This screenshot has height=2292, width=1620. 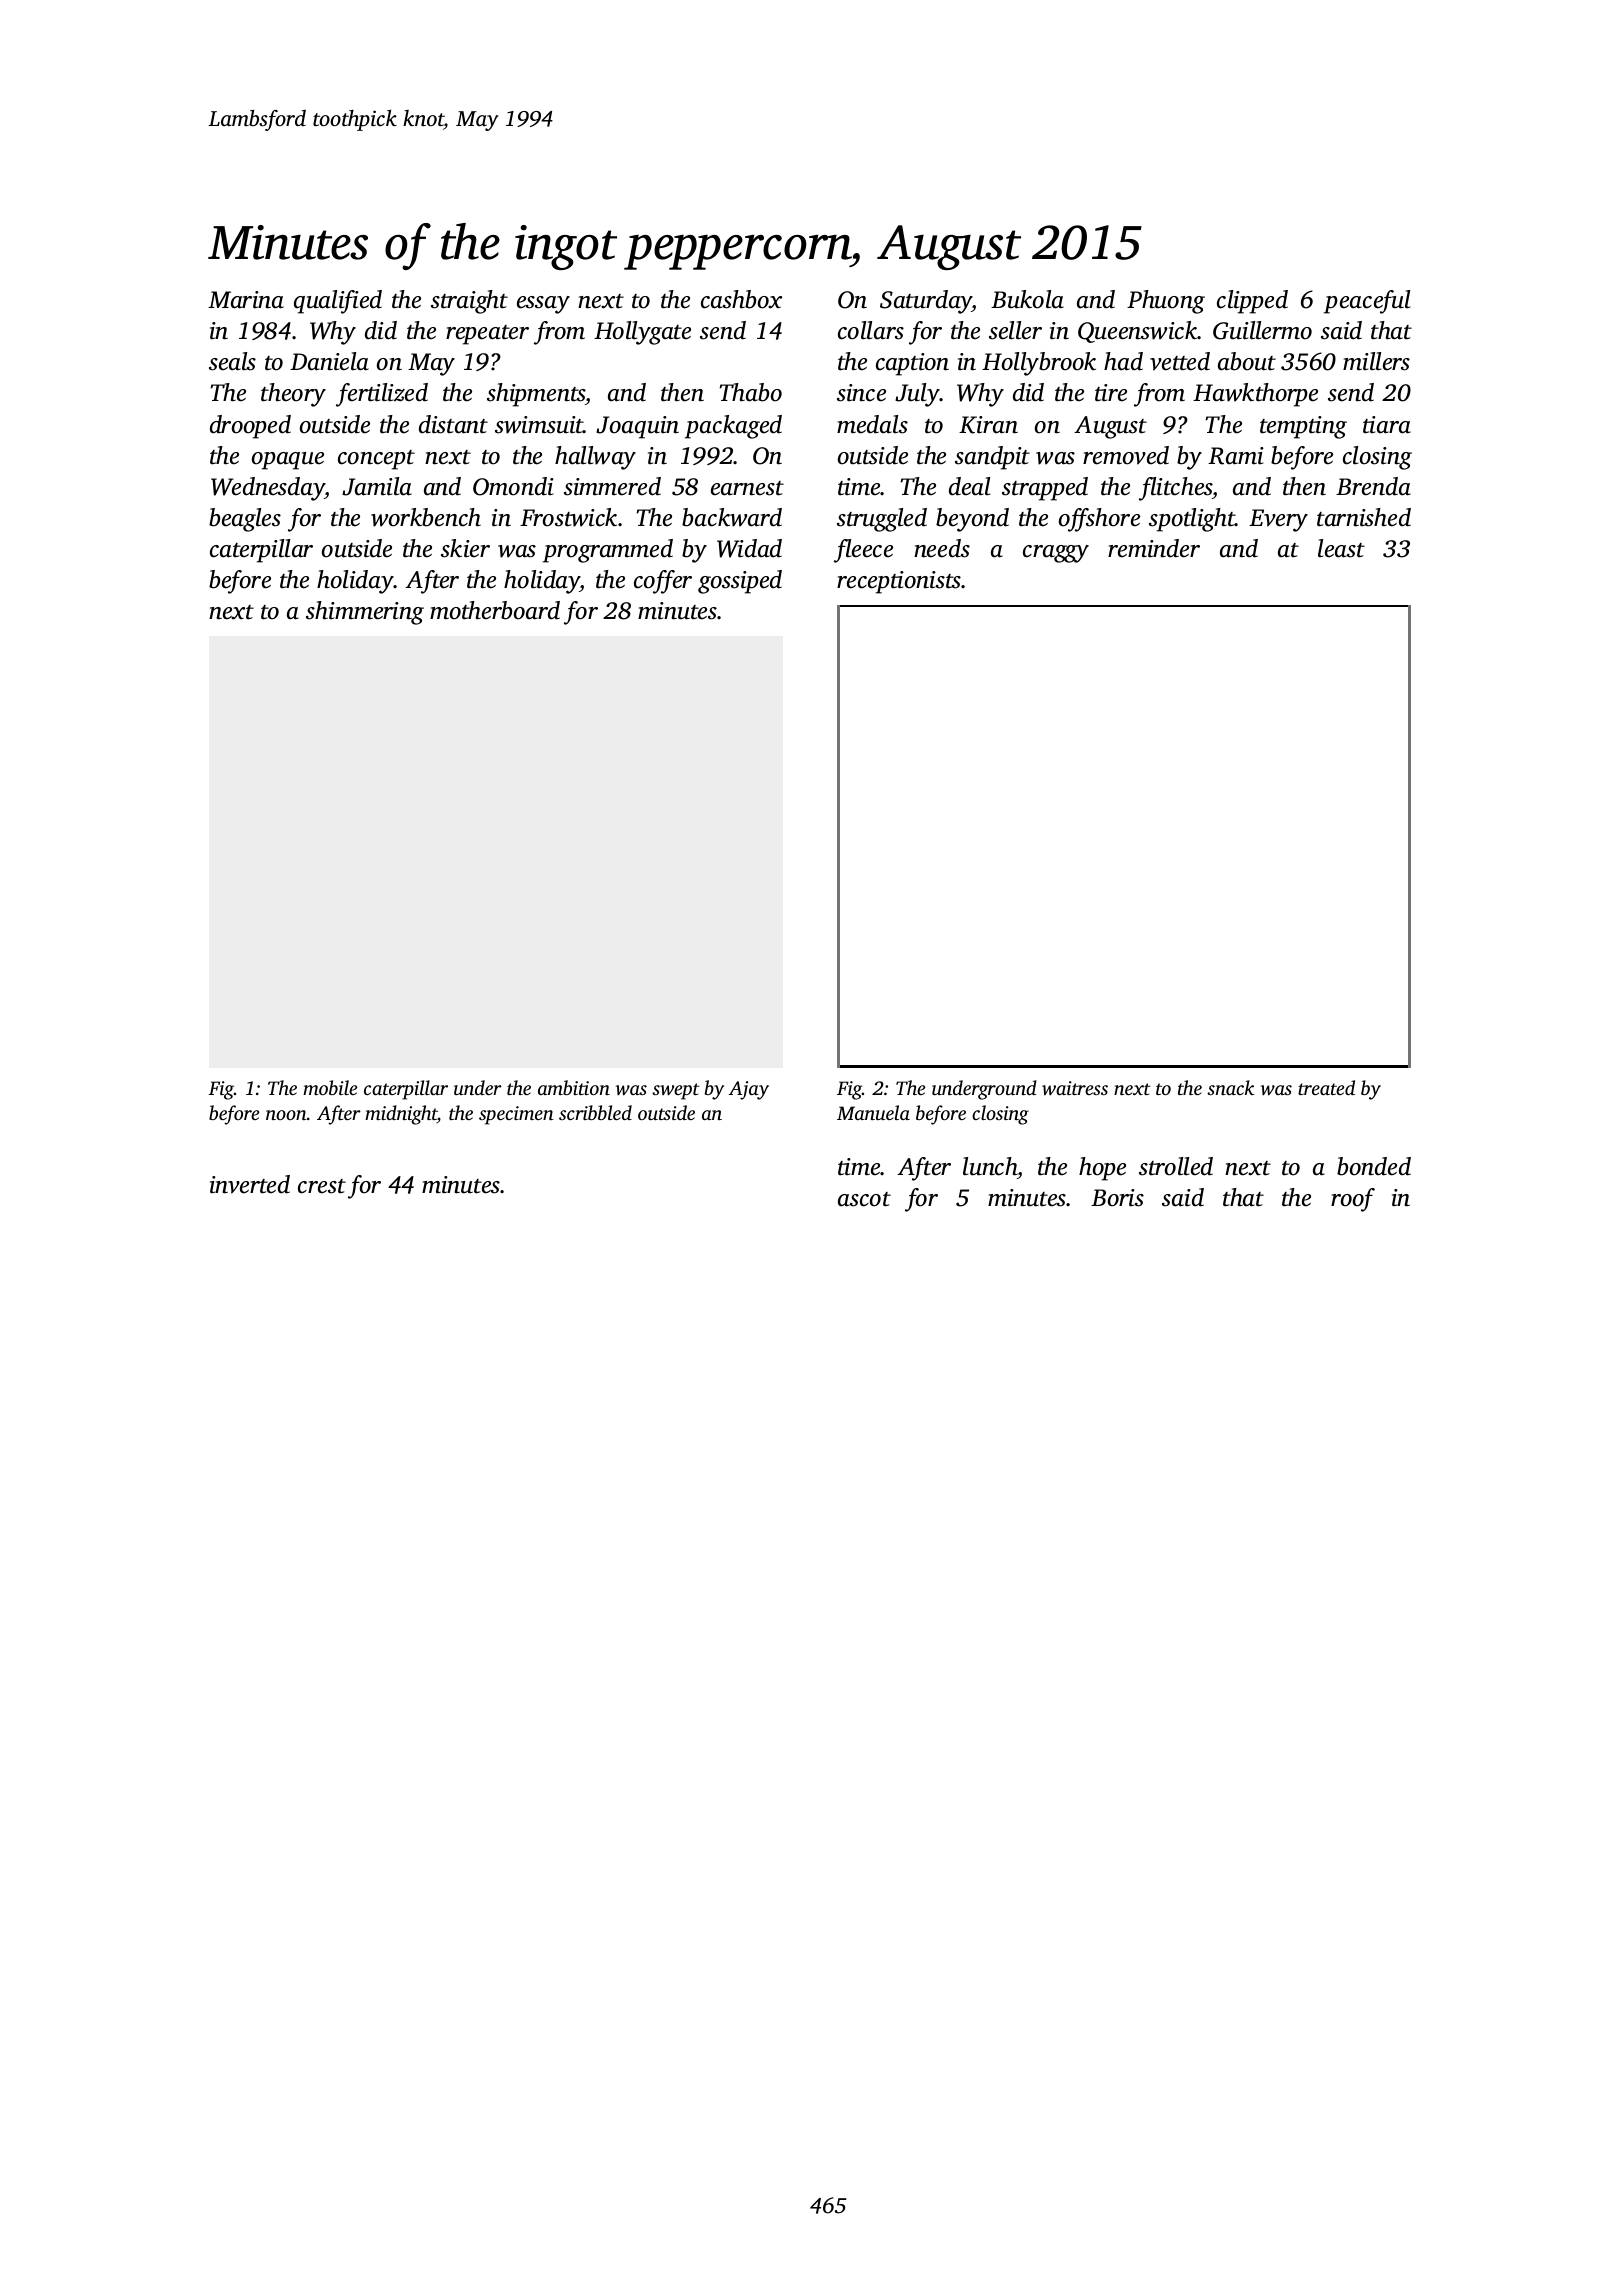 I want to click on motherboard, so click(x=495, y=610).
